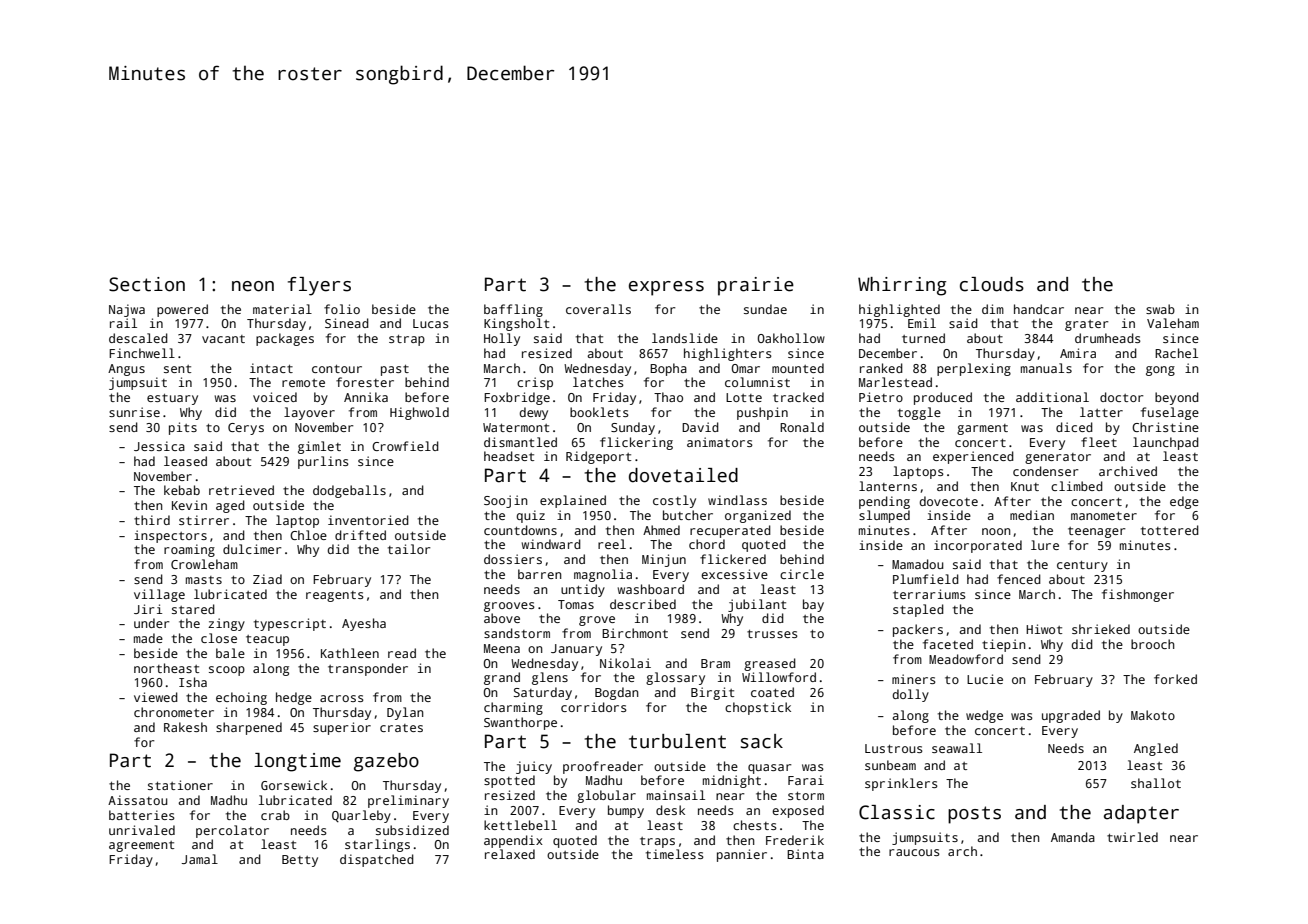 The width and height of the page is (1308, 924). I want to click on seawall, so click(957, 748).
